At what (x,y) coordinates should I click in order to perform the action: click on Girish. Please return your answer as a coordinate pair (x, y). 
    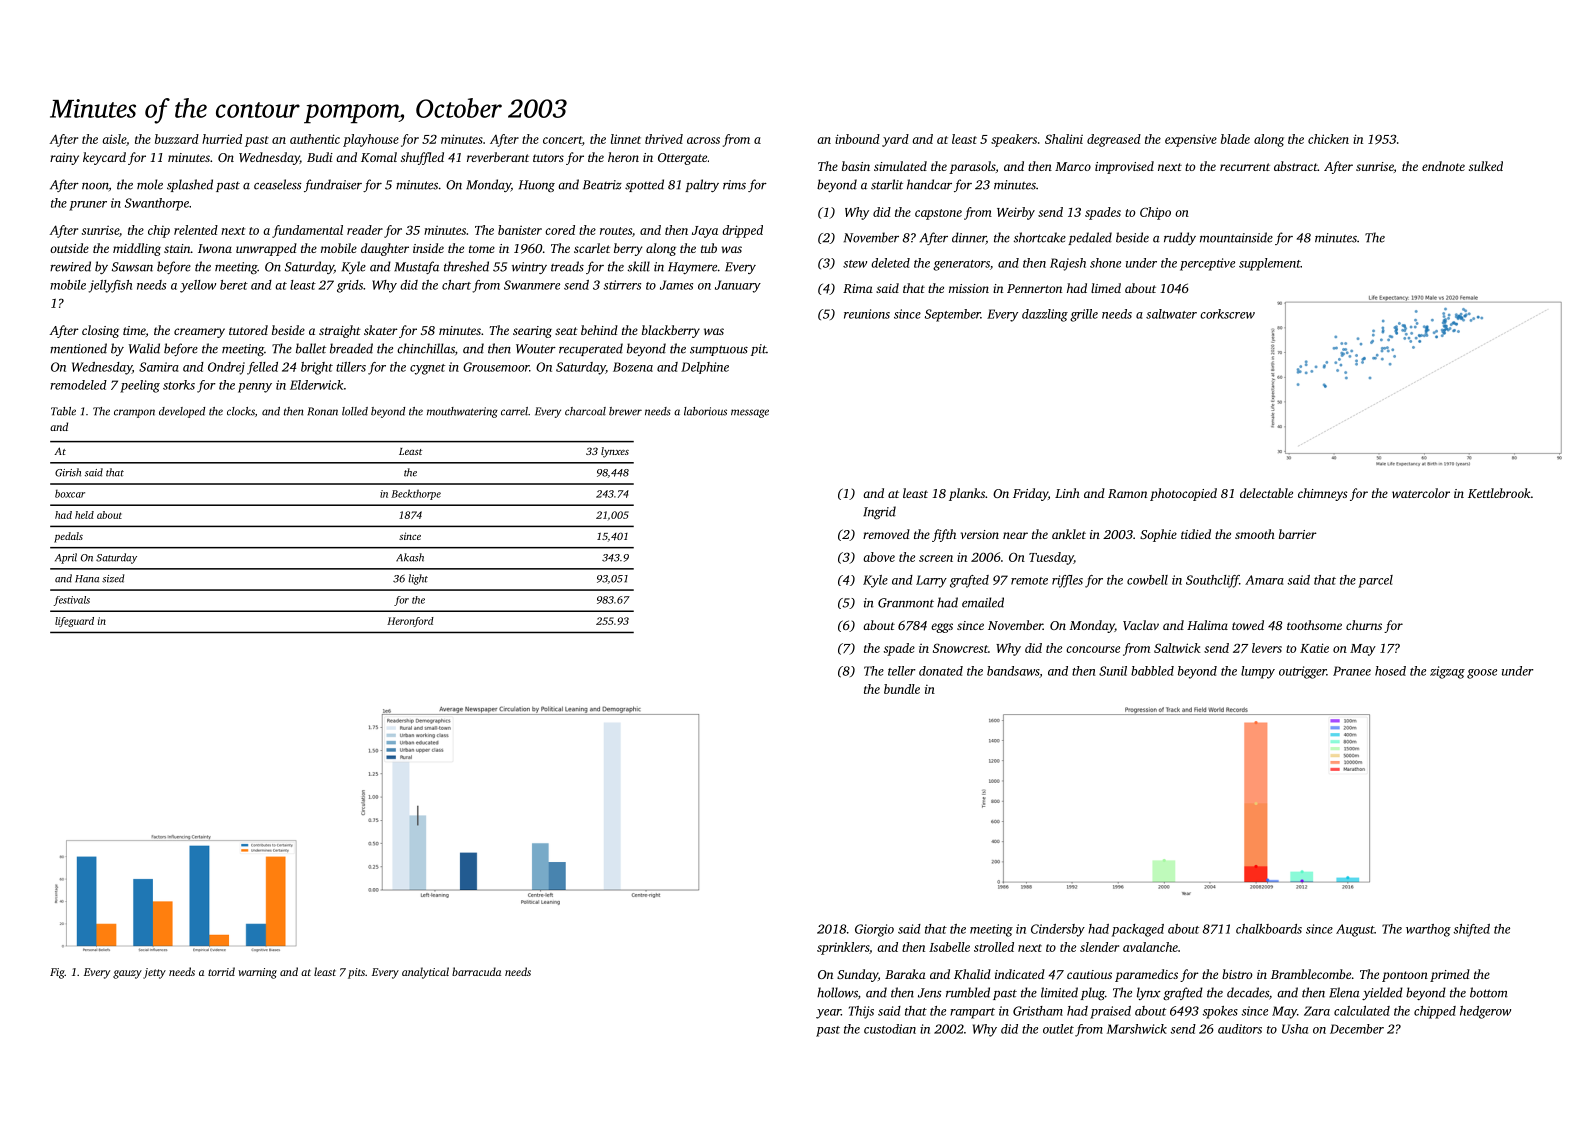
    Looking at the image, I should click on (68, 472).
